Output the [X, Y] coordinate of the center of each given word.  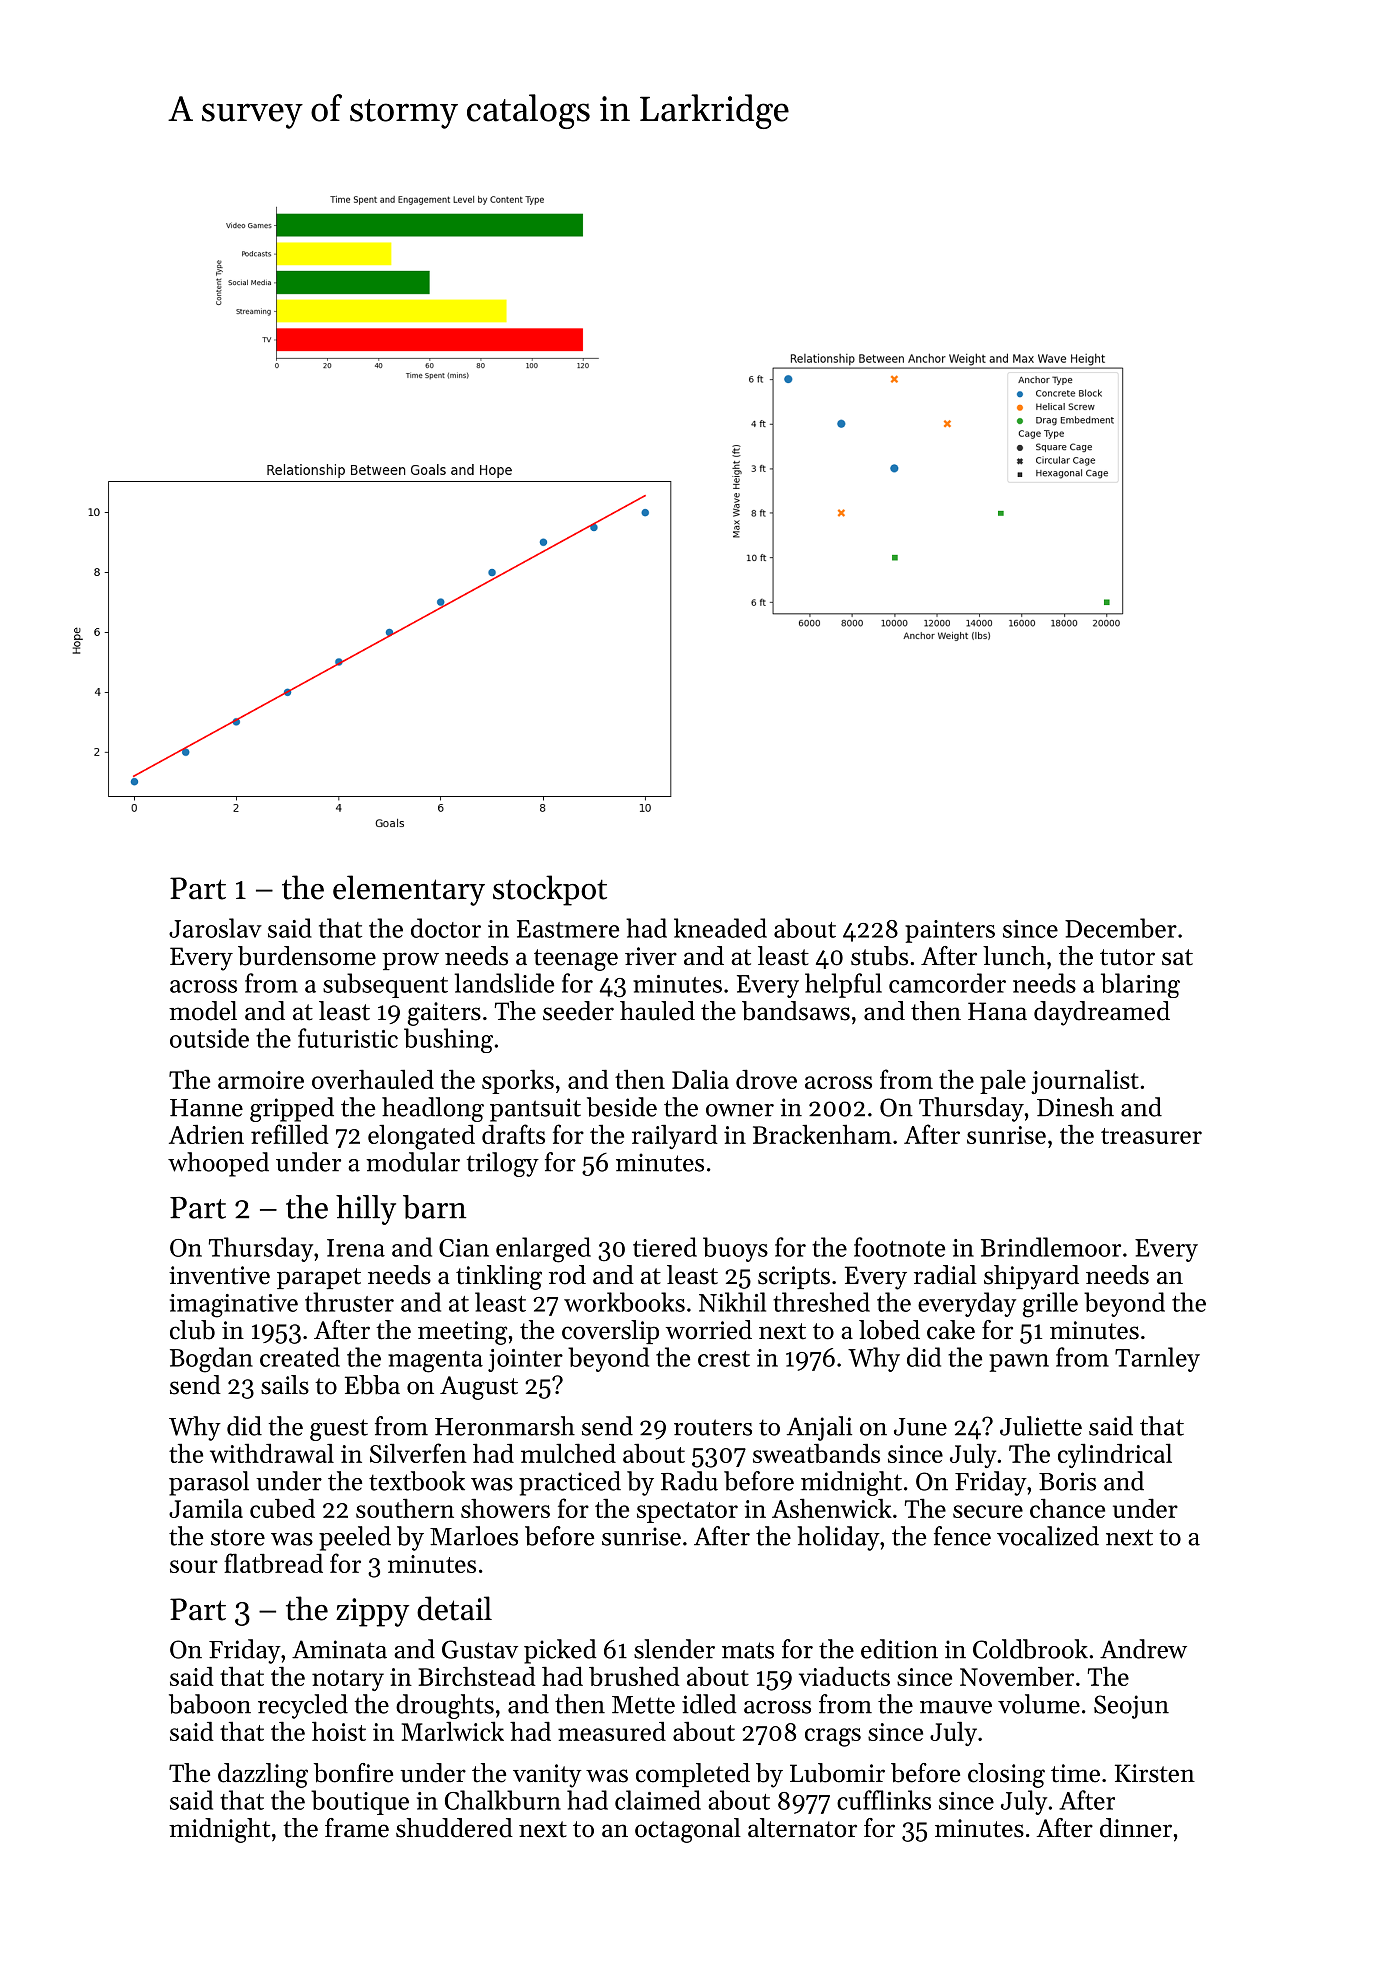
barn [434, 1207]
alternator [802, 1828]
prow [410, 961]
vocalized [1048, 1536]
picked [560, 1651]
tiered [665, 1247]
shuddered [454, 1828]
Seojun [1131, 1707]
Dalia [700, 1079]
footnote [899, 1247]
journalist [1085, 1081]
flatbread [273, 1563]
